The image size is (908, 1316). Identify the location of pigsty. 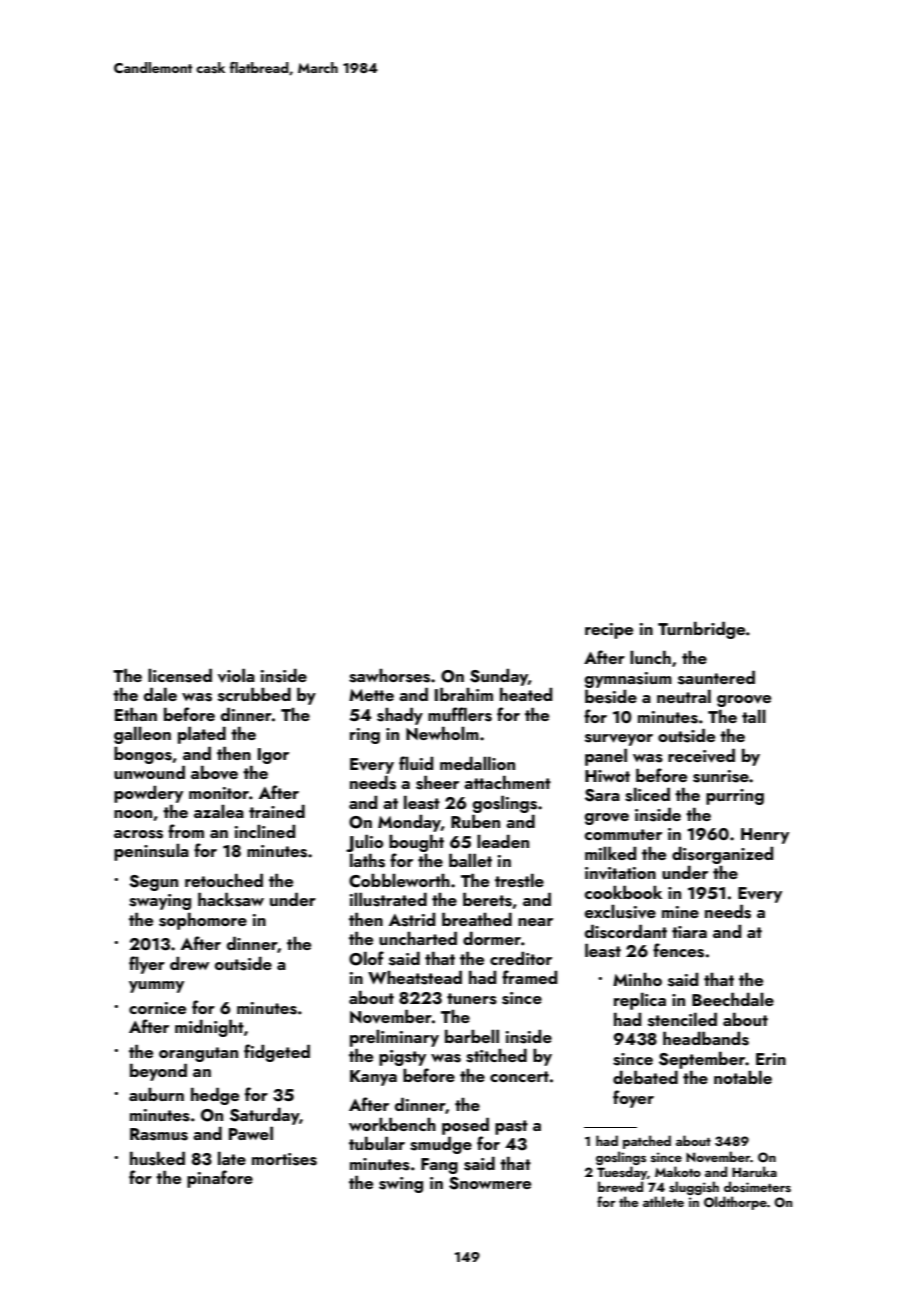
(402, 1058).
